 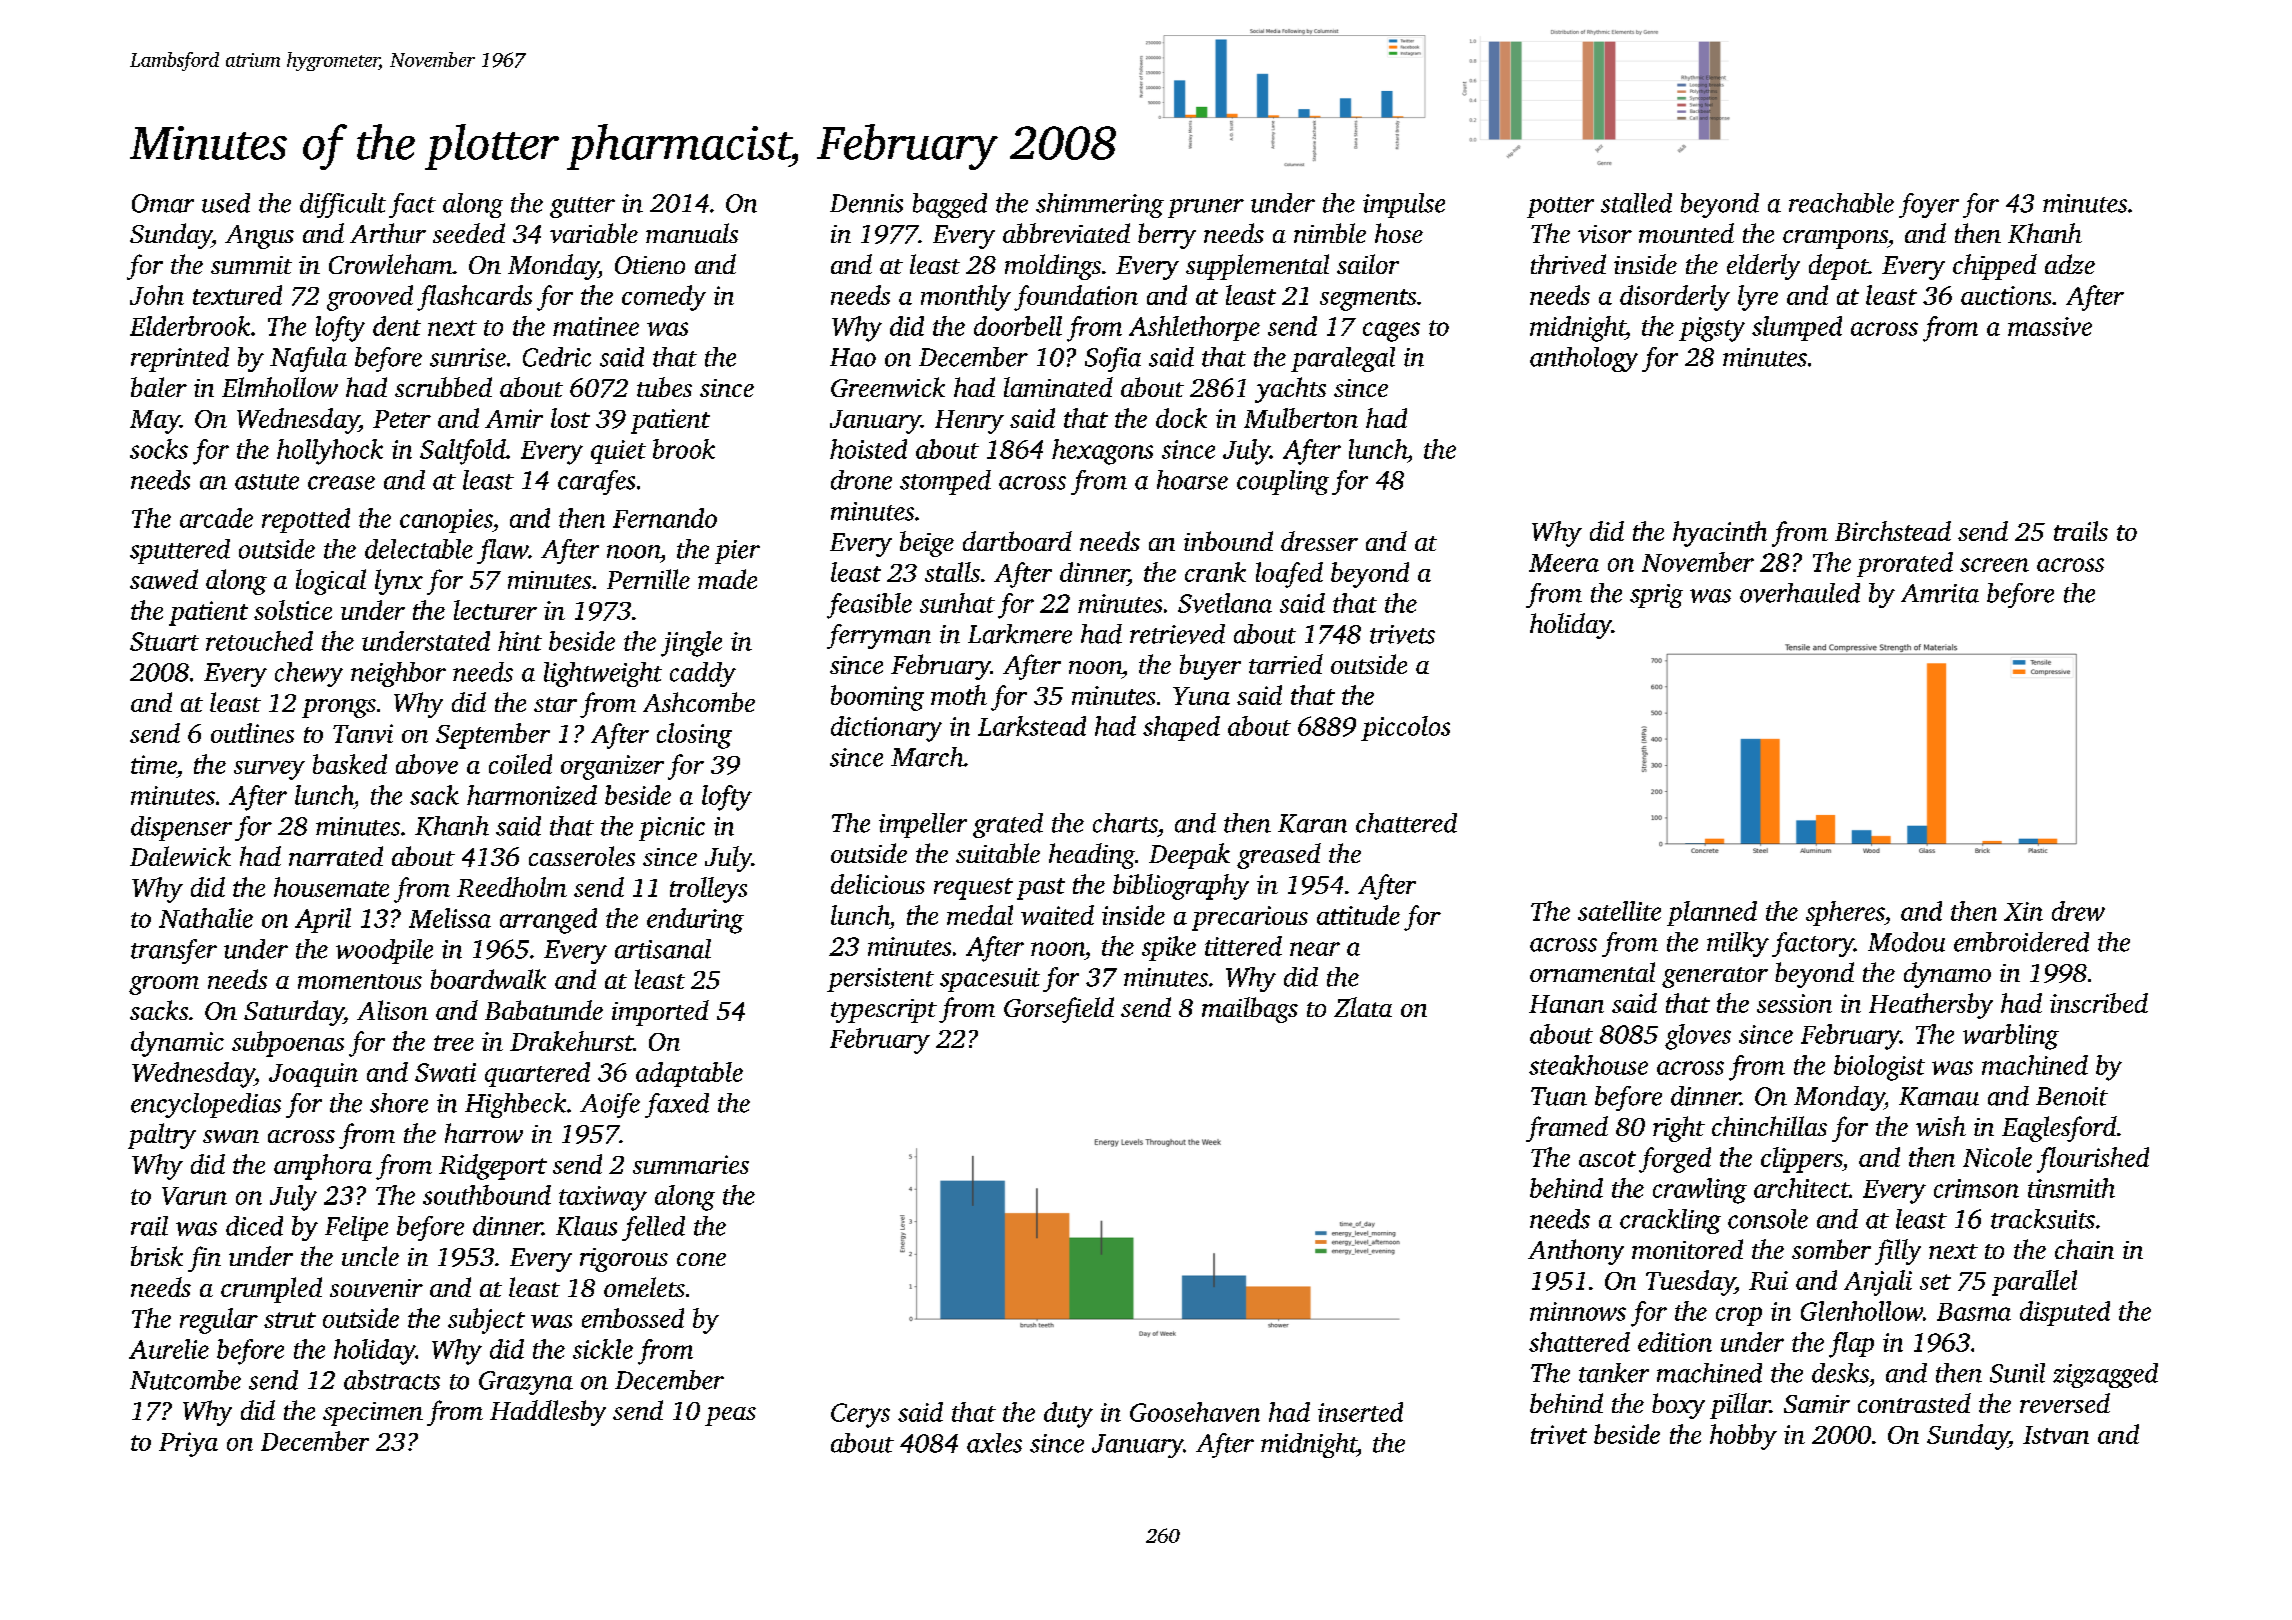 I want to click on chattered, so click(x=1406, y=823).
